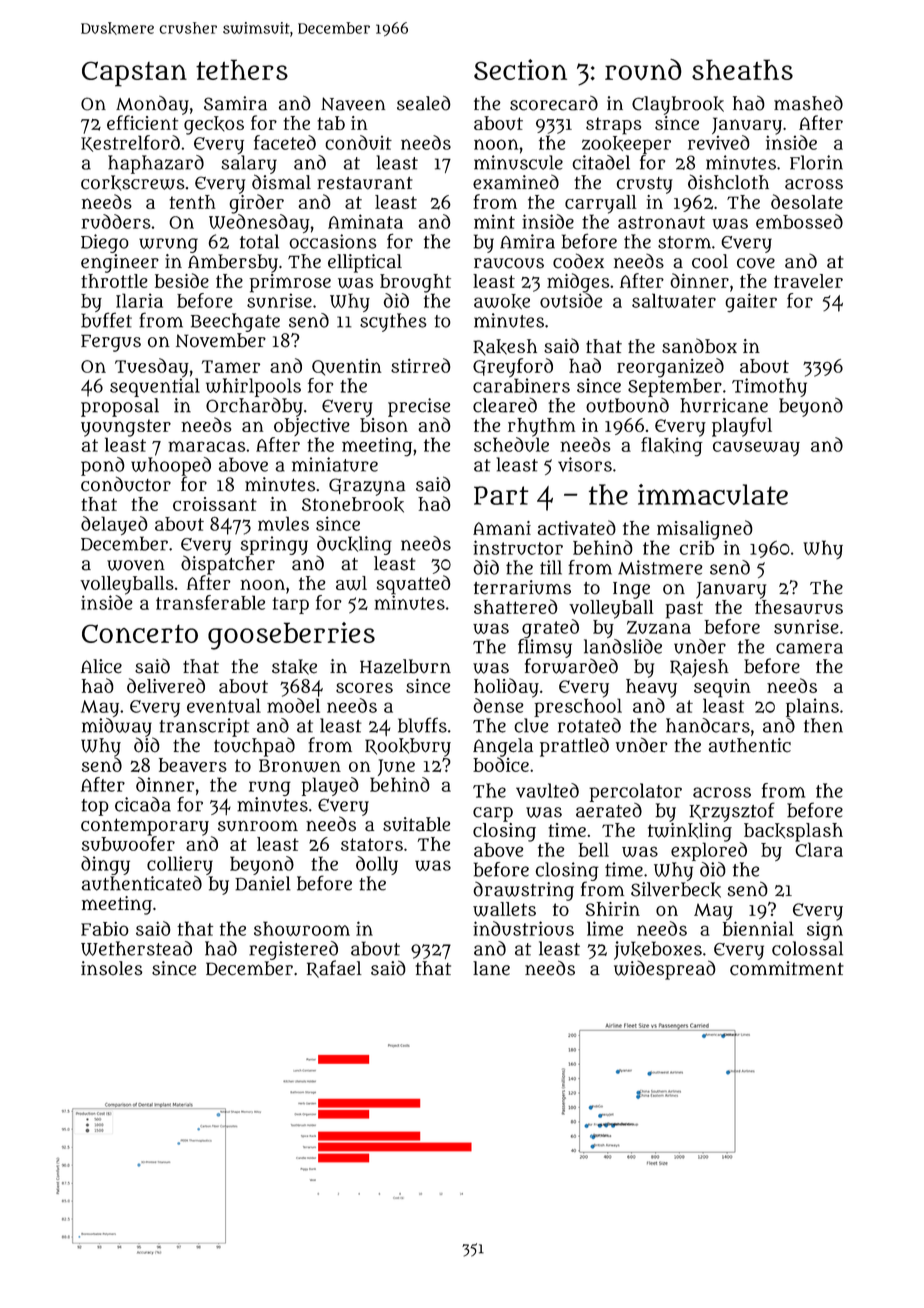 Image resolution: width=924 pixels, height=1308 pixels. I want to click on stake, so click(294, 667).
